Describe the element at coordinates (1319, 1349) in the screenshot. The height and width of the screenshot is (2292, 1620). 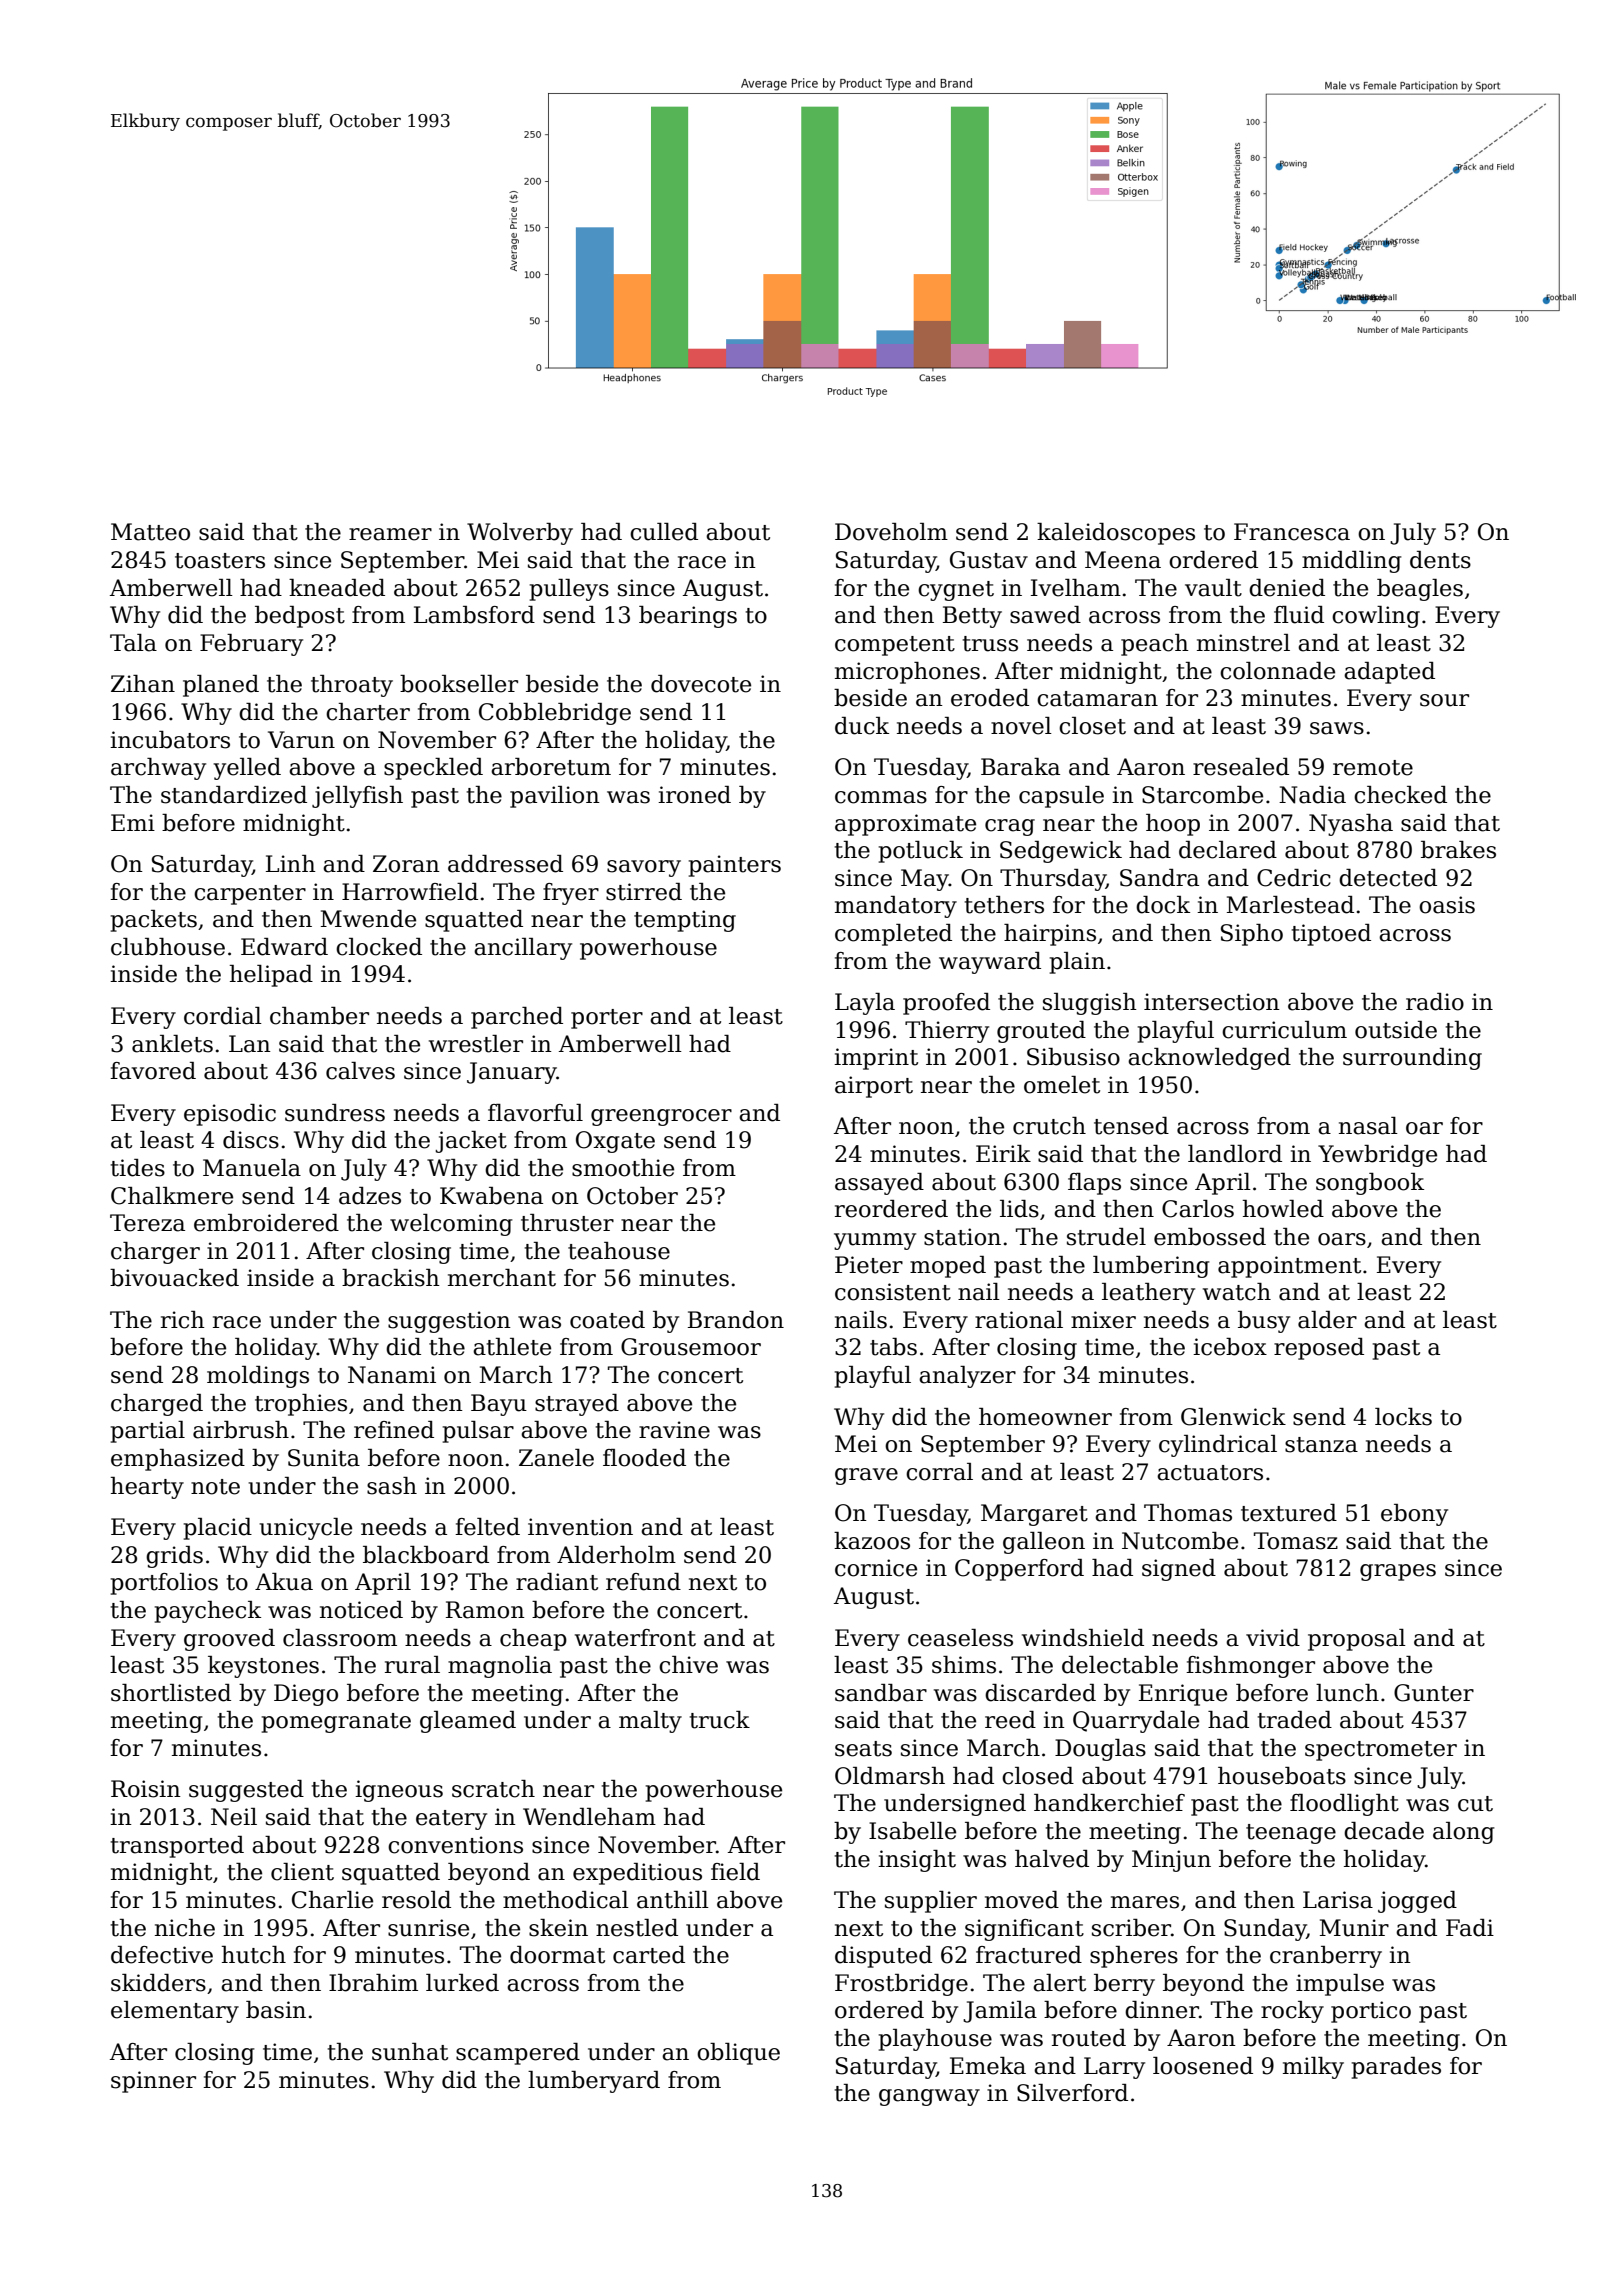
I see `reposed` at that location.
